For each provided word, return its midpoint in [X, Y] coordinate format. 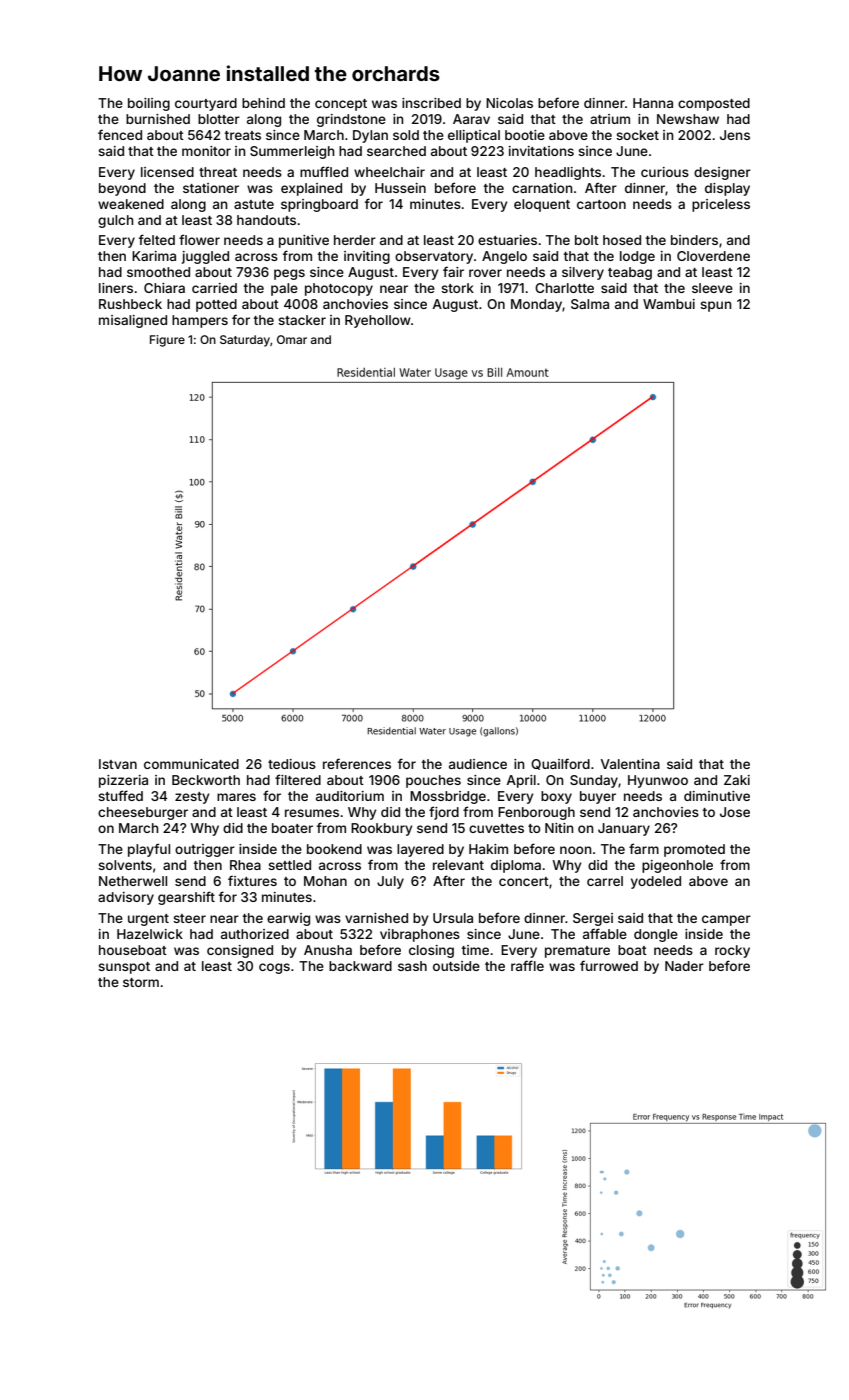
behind [263, 103]
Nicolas [509, 103]
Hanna [653, 103]
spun [716, 306]
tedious [292, 764]
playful [149, 850]
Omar [292, 339]
